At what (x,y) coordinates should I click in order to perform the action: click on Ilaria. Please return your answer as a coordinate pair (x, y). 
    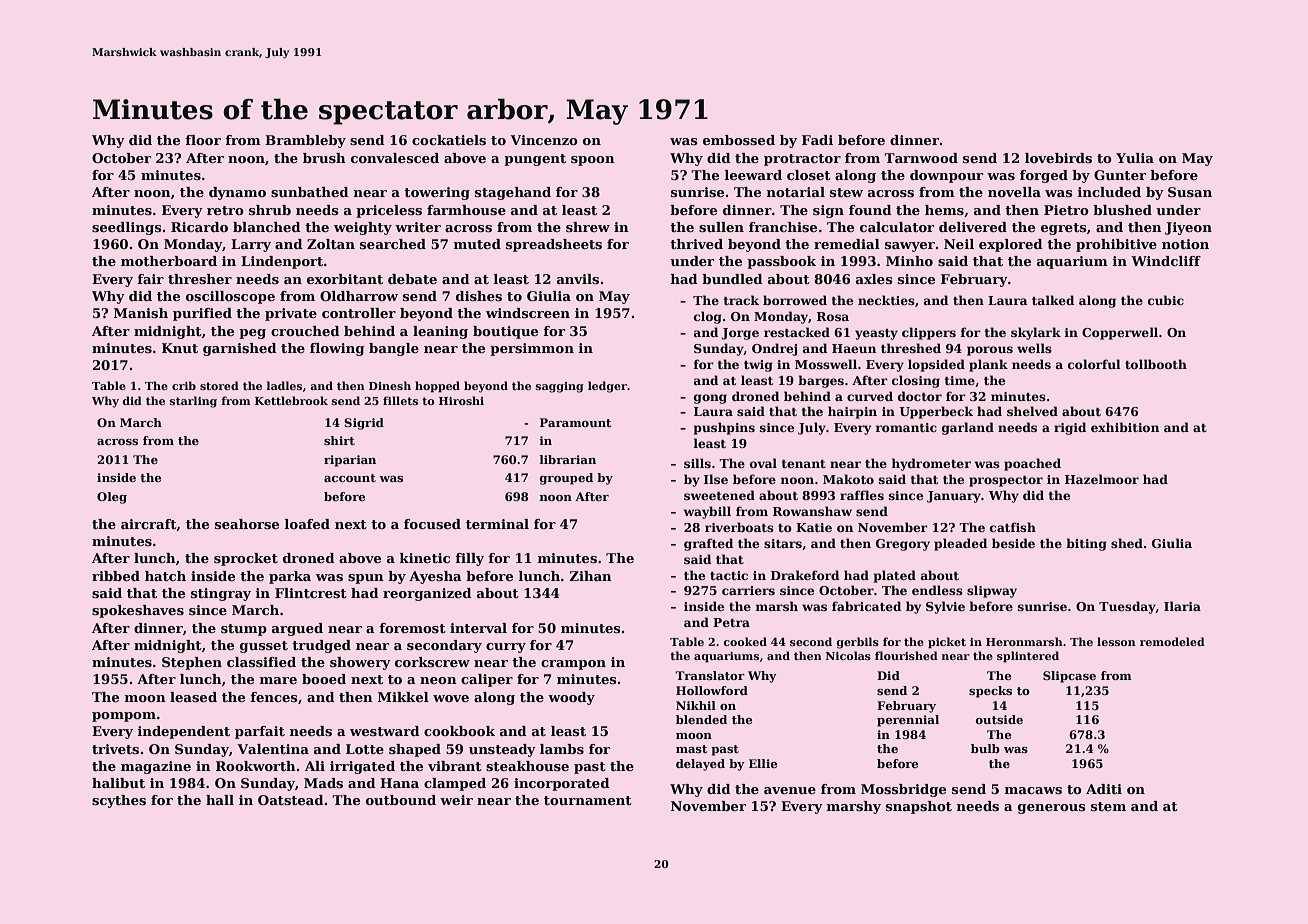
    Looking at the image, I should click on (1182, 606).
